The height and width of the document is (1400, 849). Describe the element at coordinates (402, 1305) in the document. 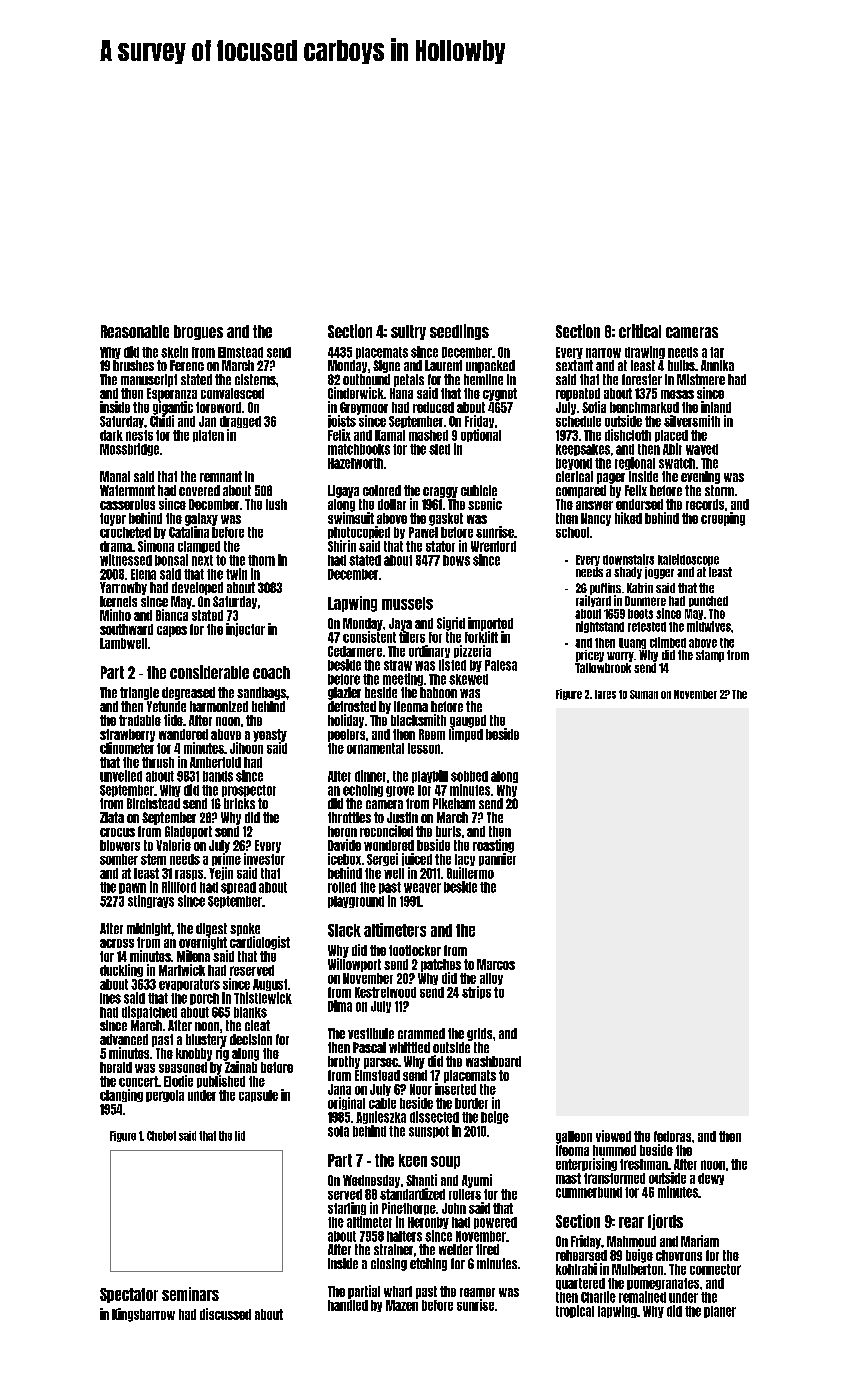

I see `Mazen` at that location.
